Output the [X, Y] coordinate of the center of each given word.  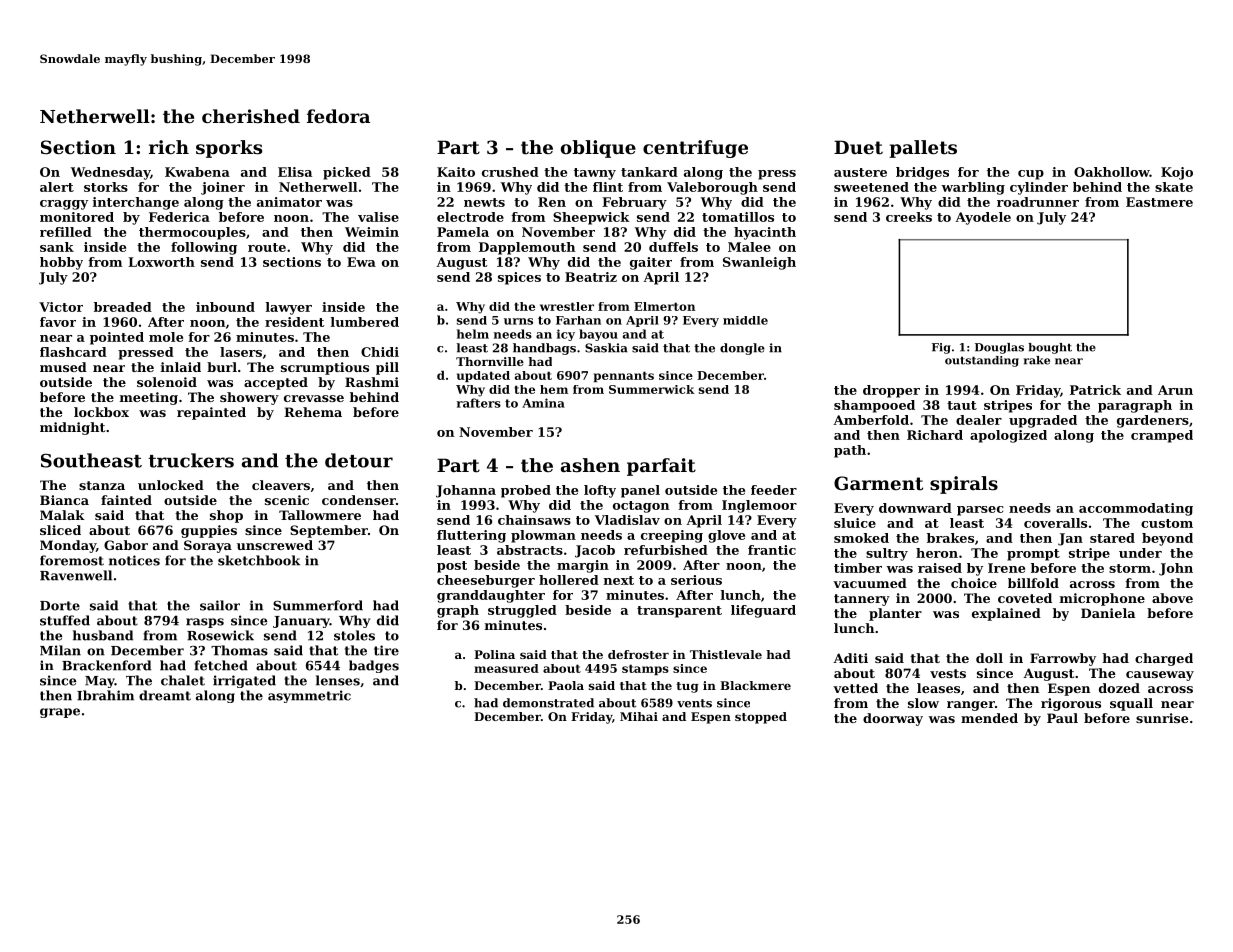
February [634, 203]
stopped [761, 718]
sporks [229, 149]
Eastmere [1159, 202]
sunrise [1162, 718]
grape [60, 713]
